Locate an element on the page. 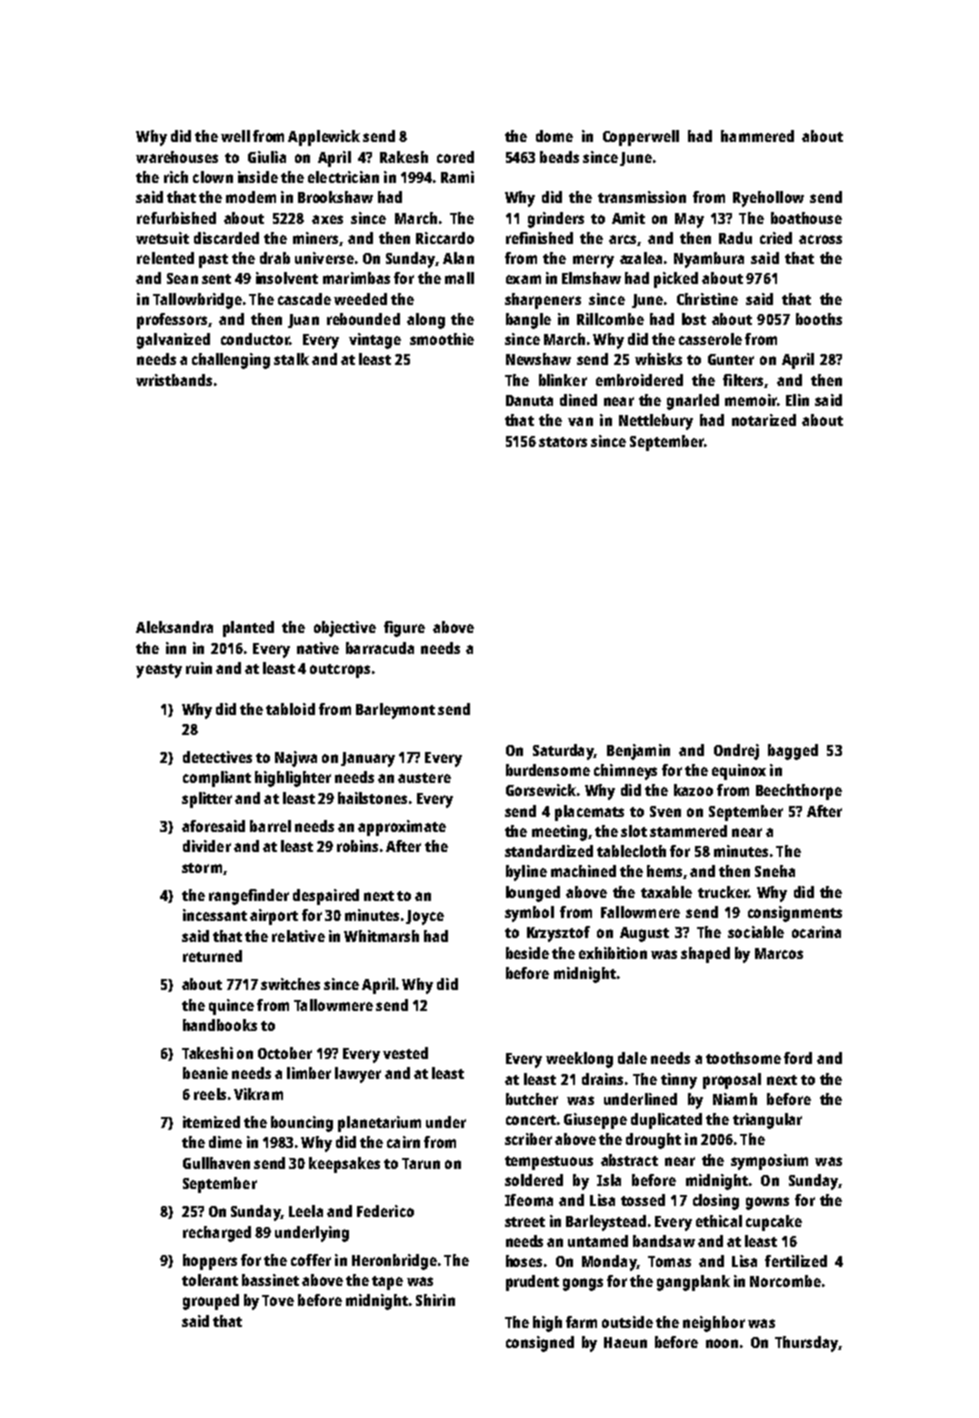 The width and height of the image is (979, 1418). bagged is located at coordinates (793, 752).
